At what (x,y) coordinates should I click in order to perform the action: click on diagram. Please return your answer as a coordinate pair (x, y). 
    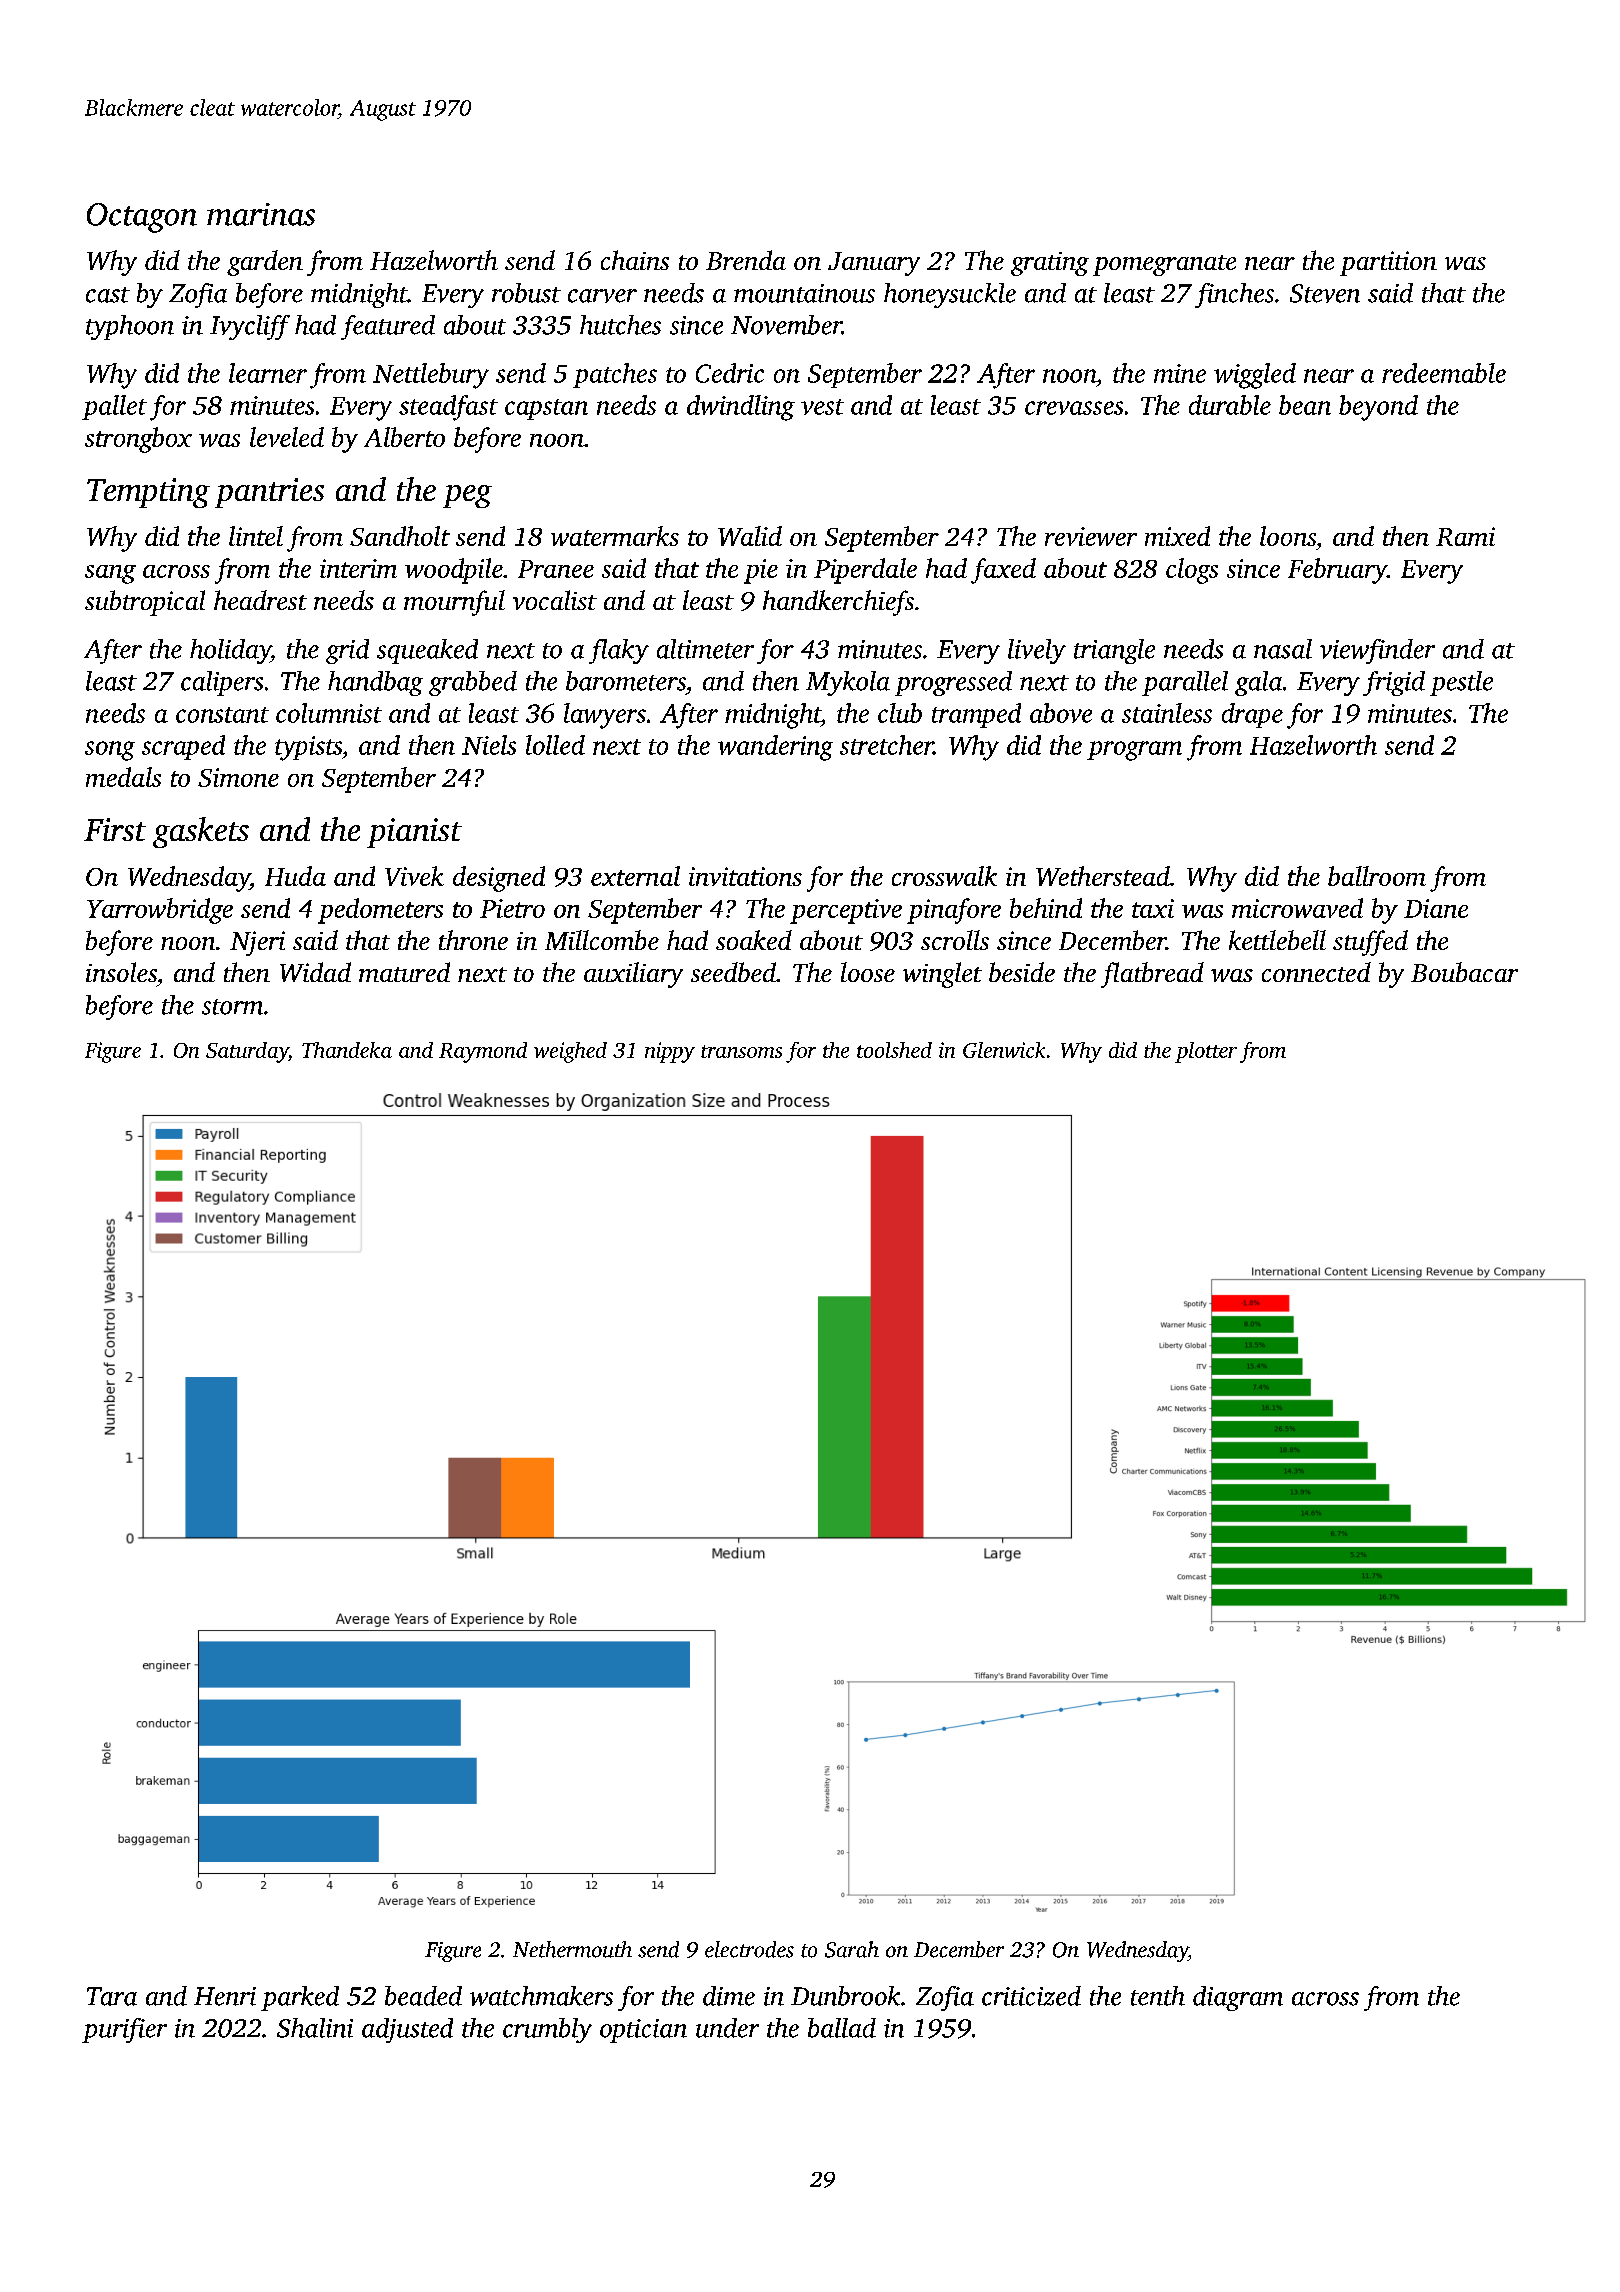
    Looking at the image, I should click on (1238, 1998).
